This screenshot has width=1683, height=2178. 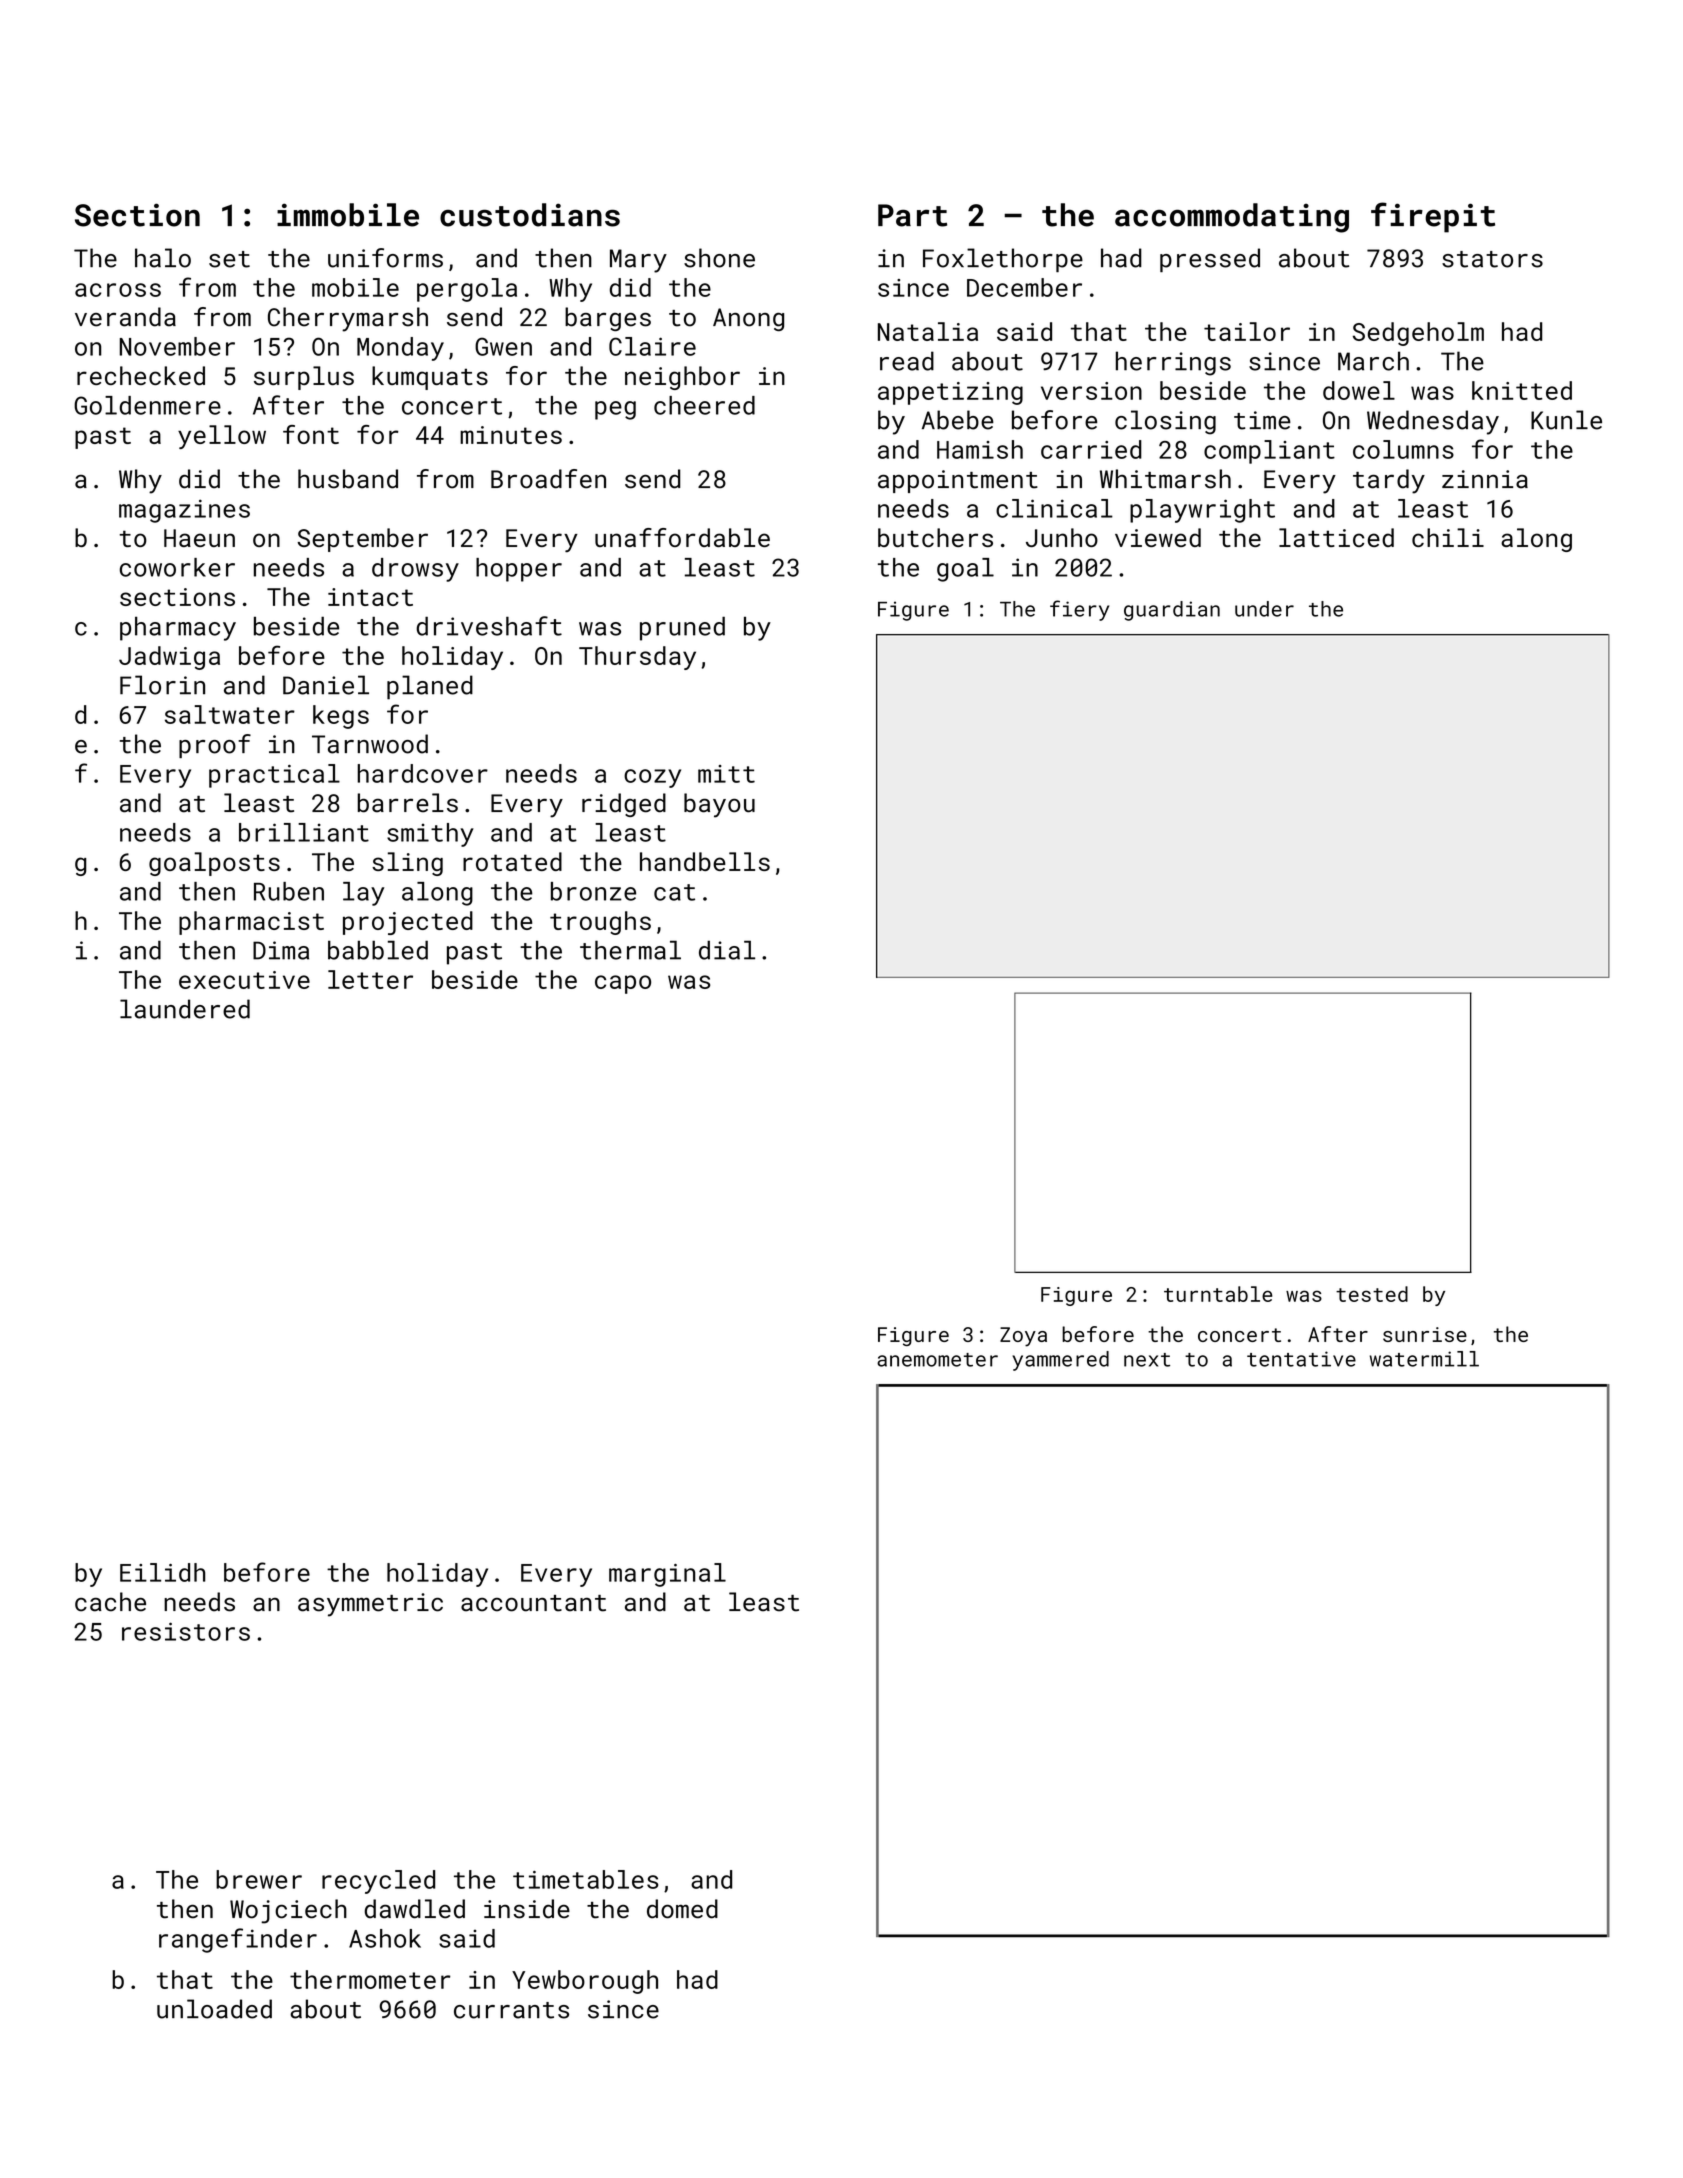 I want to click on practical, so click(x=274, y=776).
